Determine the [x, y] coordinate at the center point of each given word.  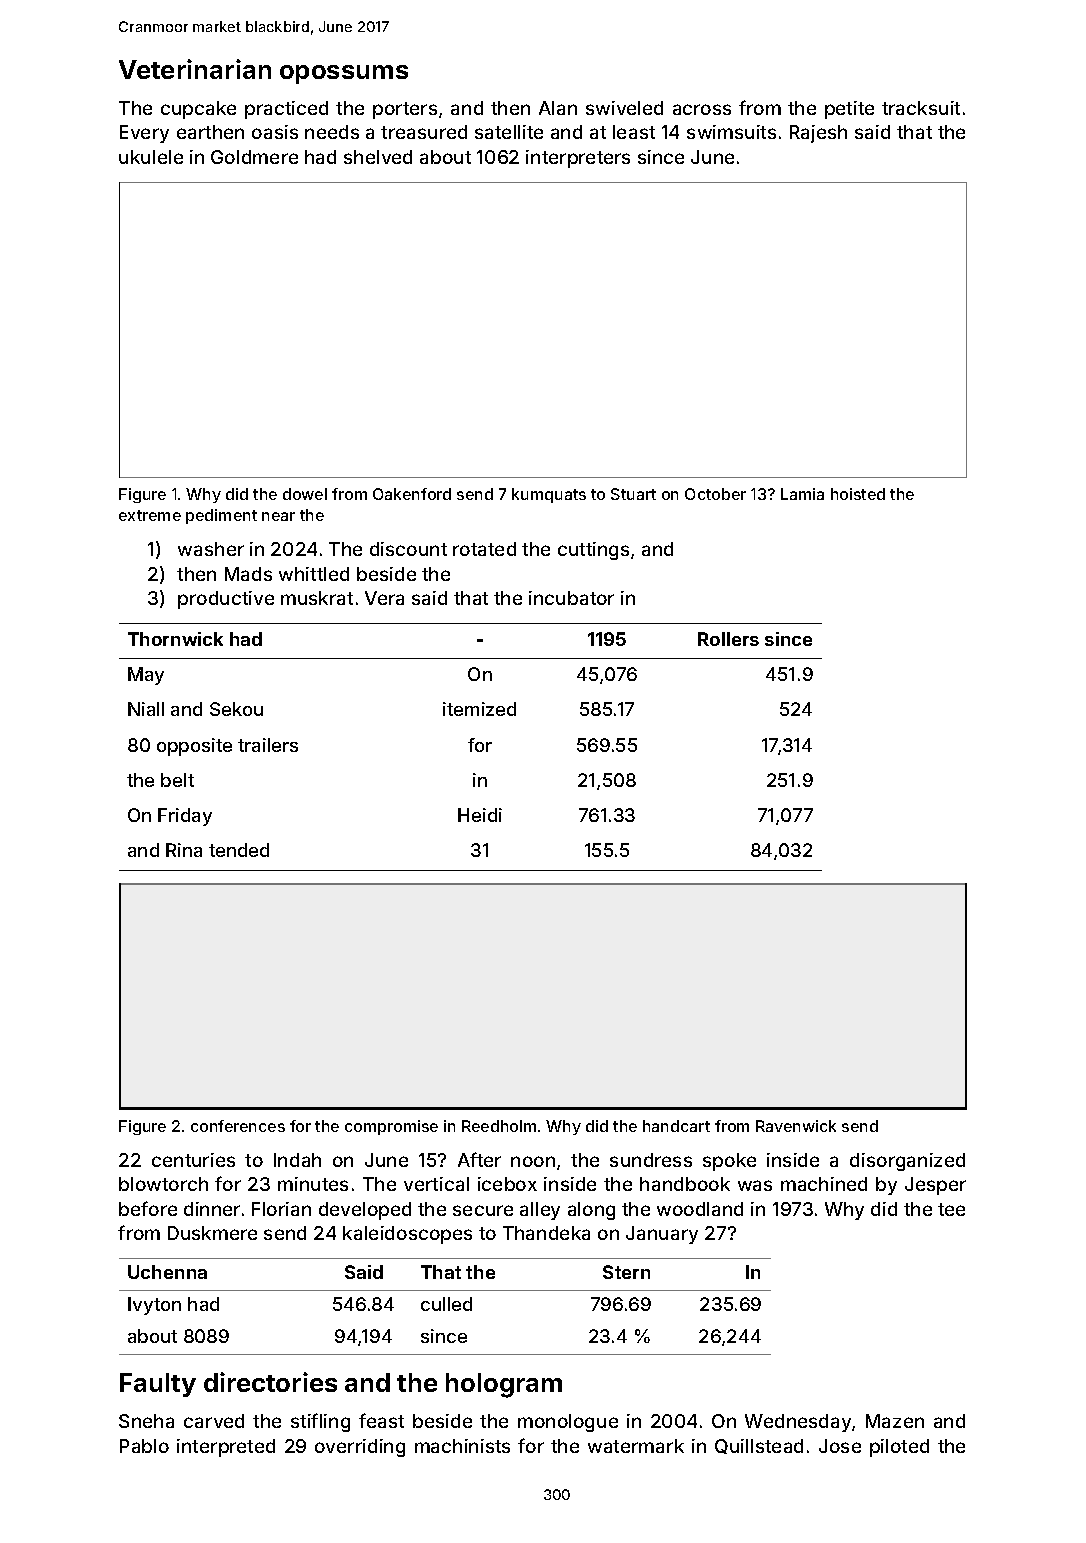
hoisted [858, 494]
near [278, 516]
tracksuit [921, 108]
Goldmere [254, 157]
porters [405, 110]
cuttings [593, 551]
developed [365, 1211]
